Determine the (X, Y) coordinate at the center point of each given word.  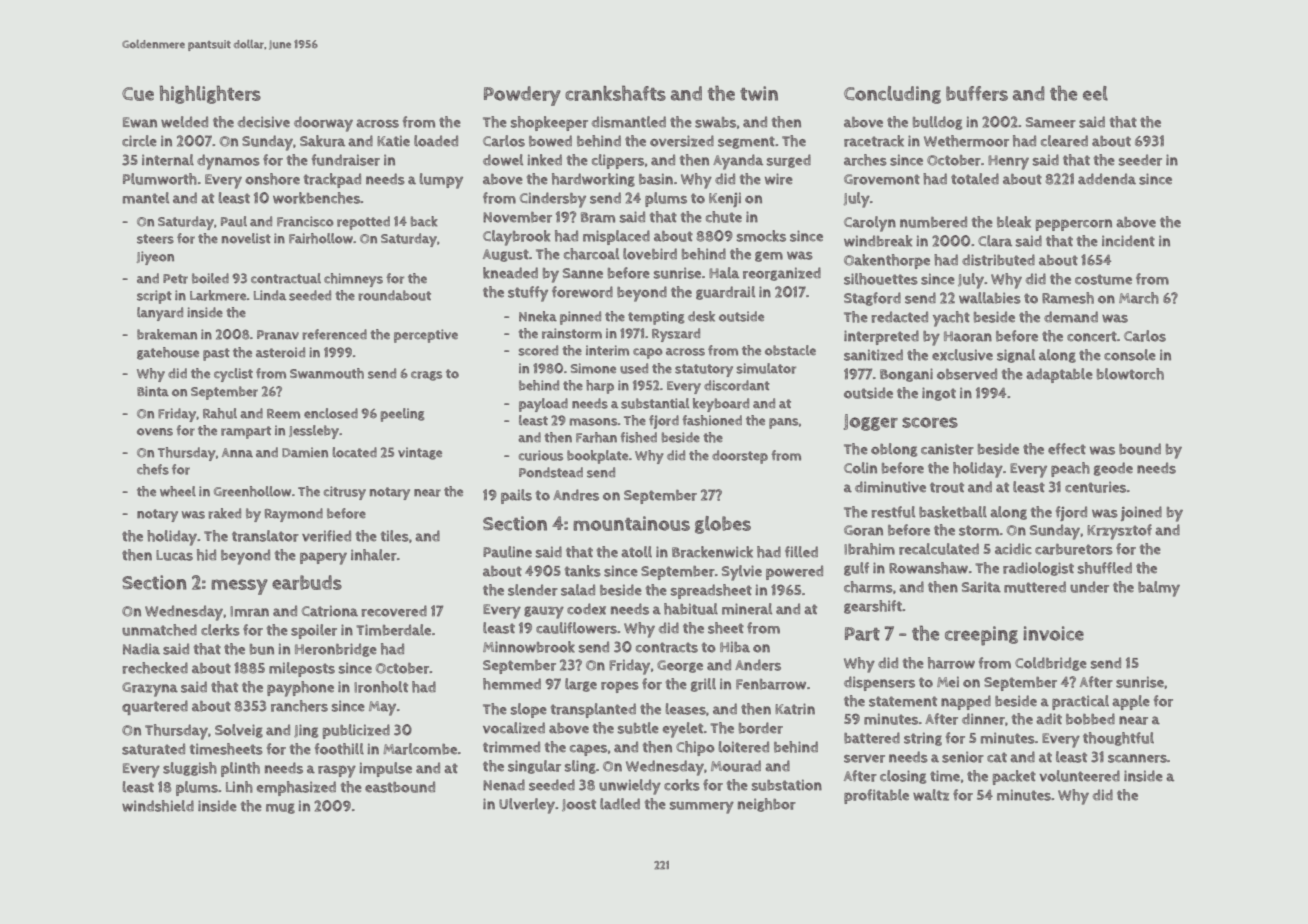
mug (280, 808)
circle (139, 141)
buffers (977, 93)
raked (224, 513)
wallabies (990, 298)
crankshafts (615, 93)
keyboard (721, 405)
